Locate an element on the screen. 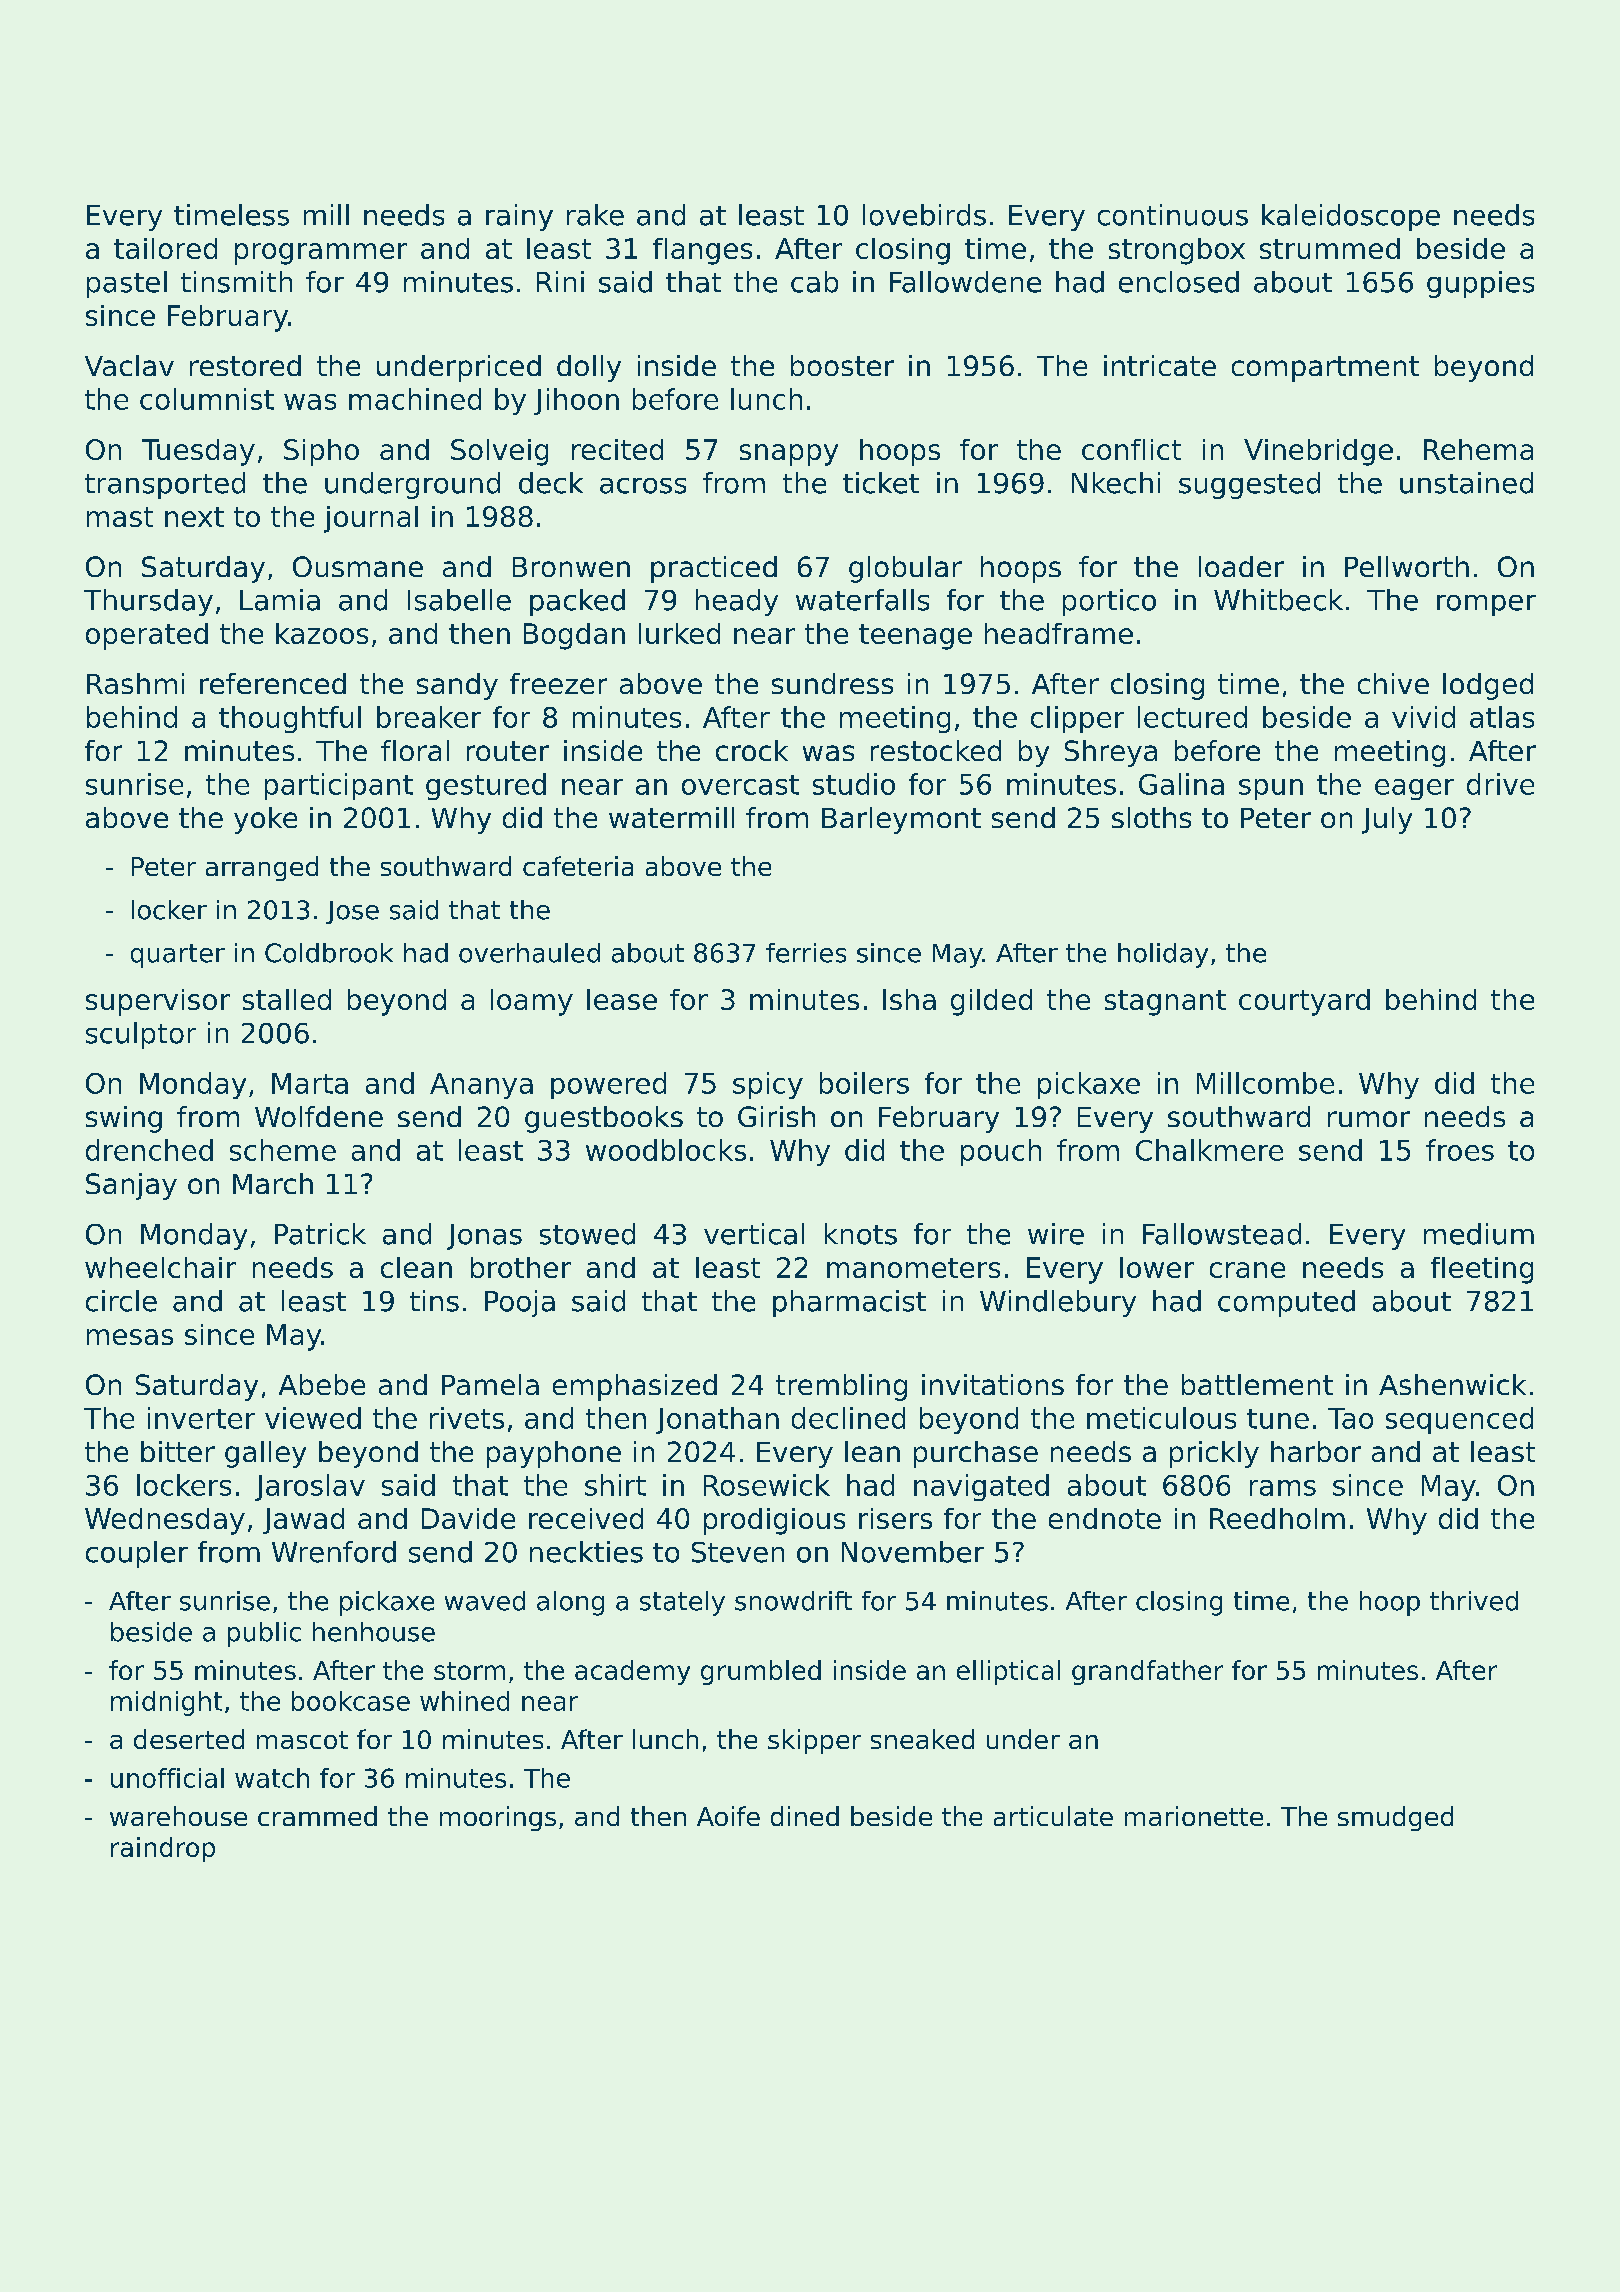 The image size is (1620, 2292). lovebirds is located at coordinates (924, 215).
